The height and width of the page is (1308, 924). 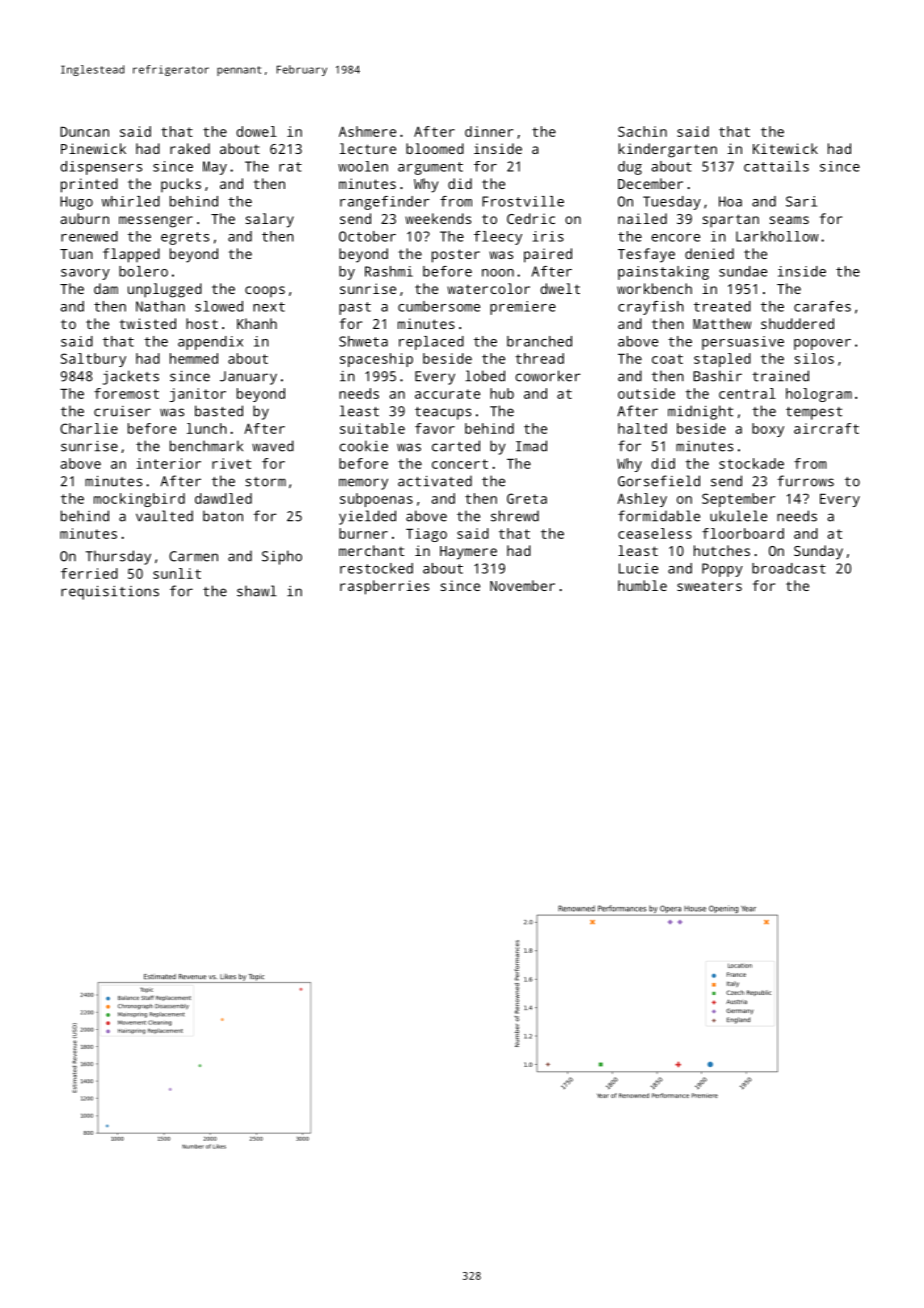 What do you see at coordinates (131, 255) in the page?
I see `flapped` at bounding box center [131, 255].
